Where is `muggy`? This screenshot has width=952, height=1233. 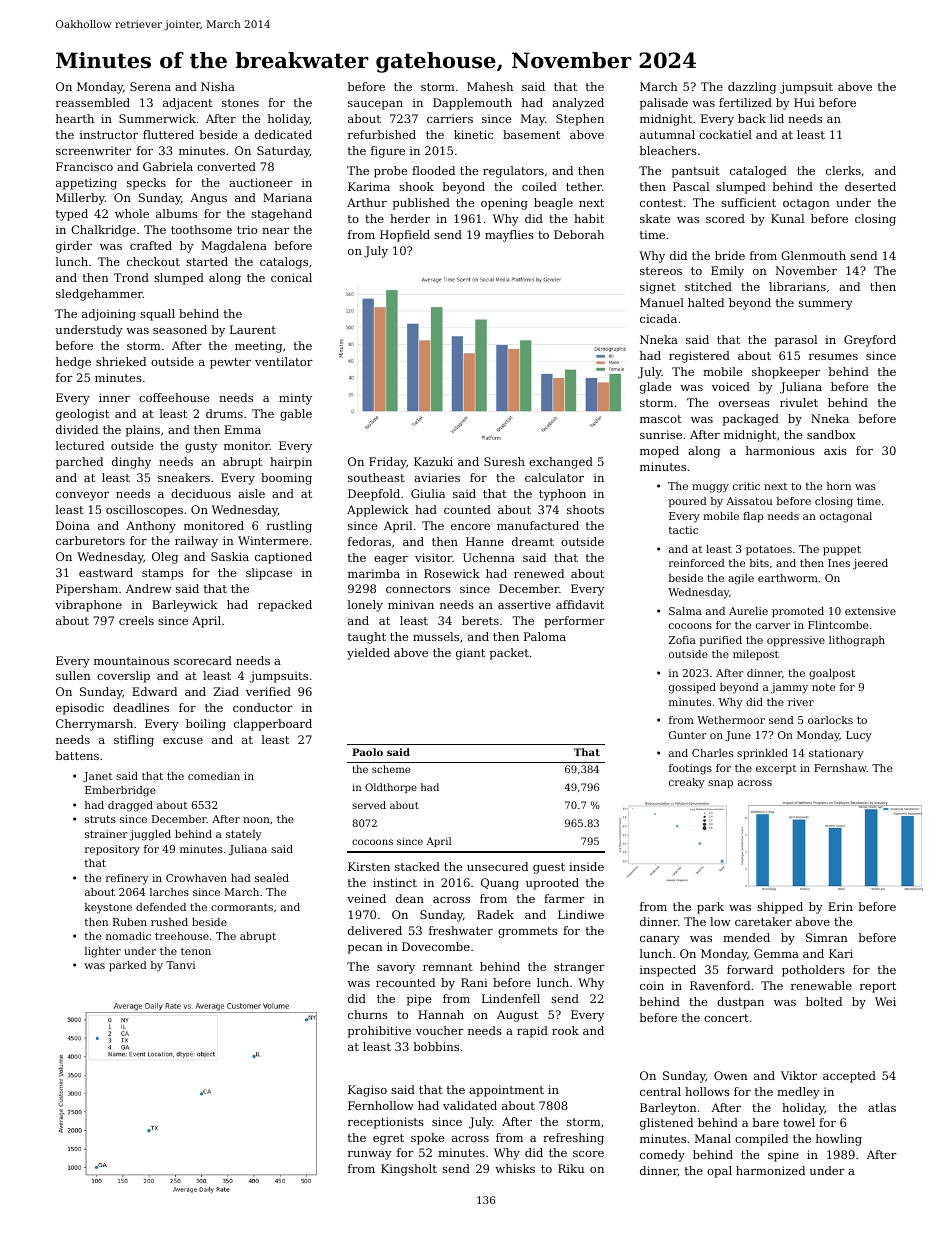 muggy is located at coordinates (710, 488).
